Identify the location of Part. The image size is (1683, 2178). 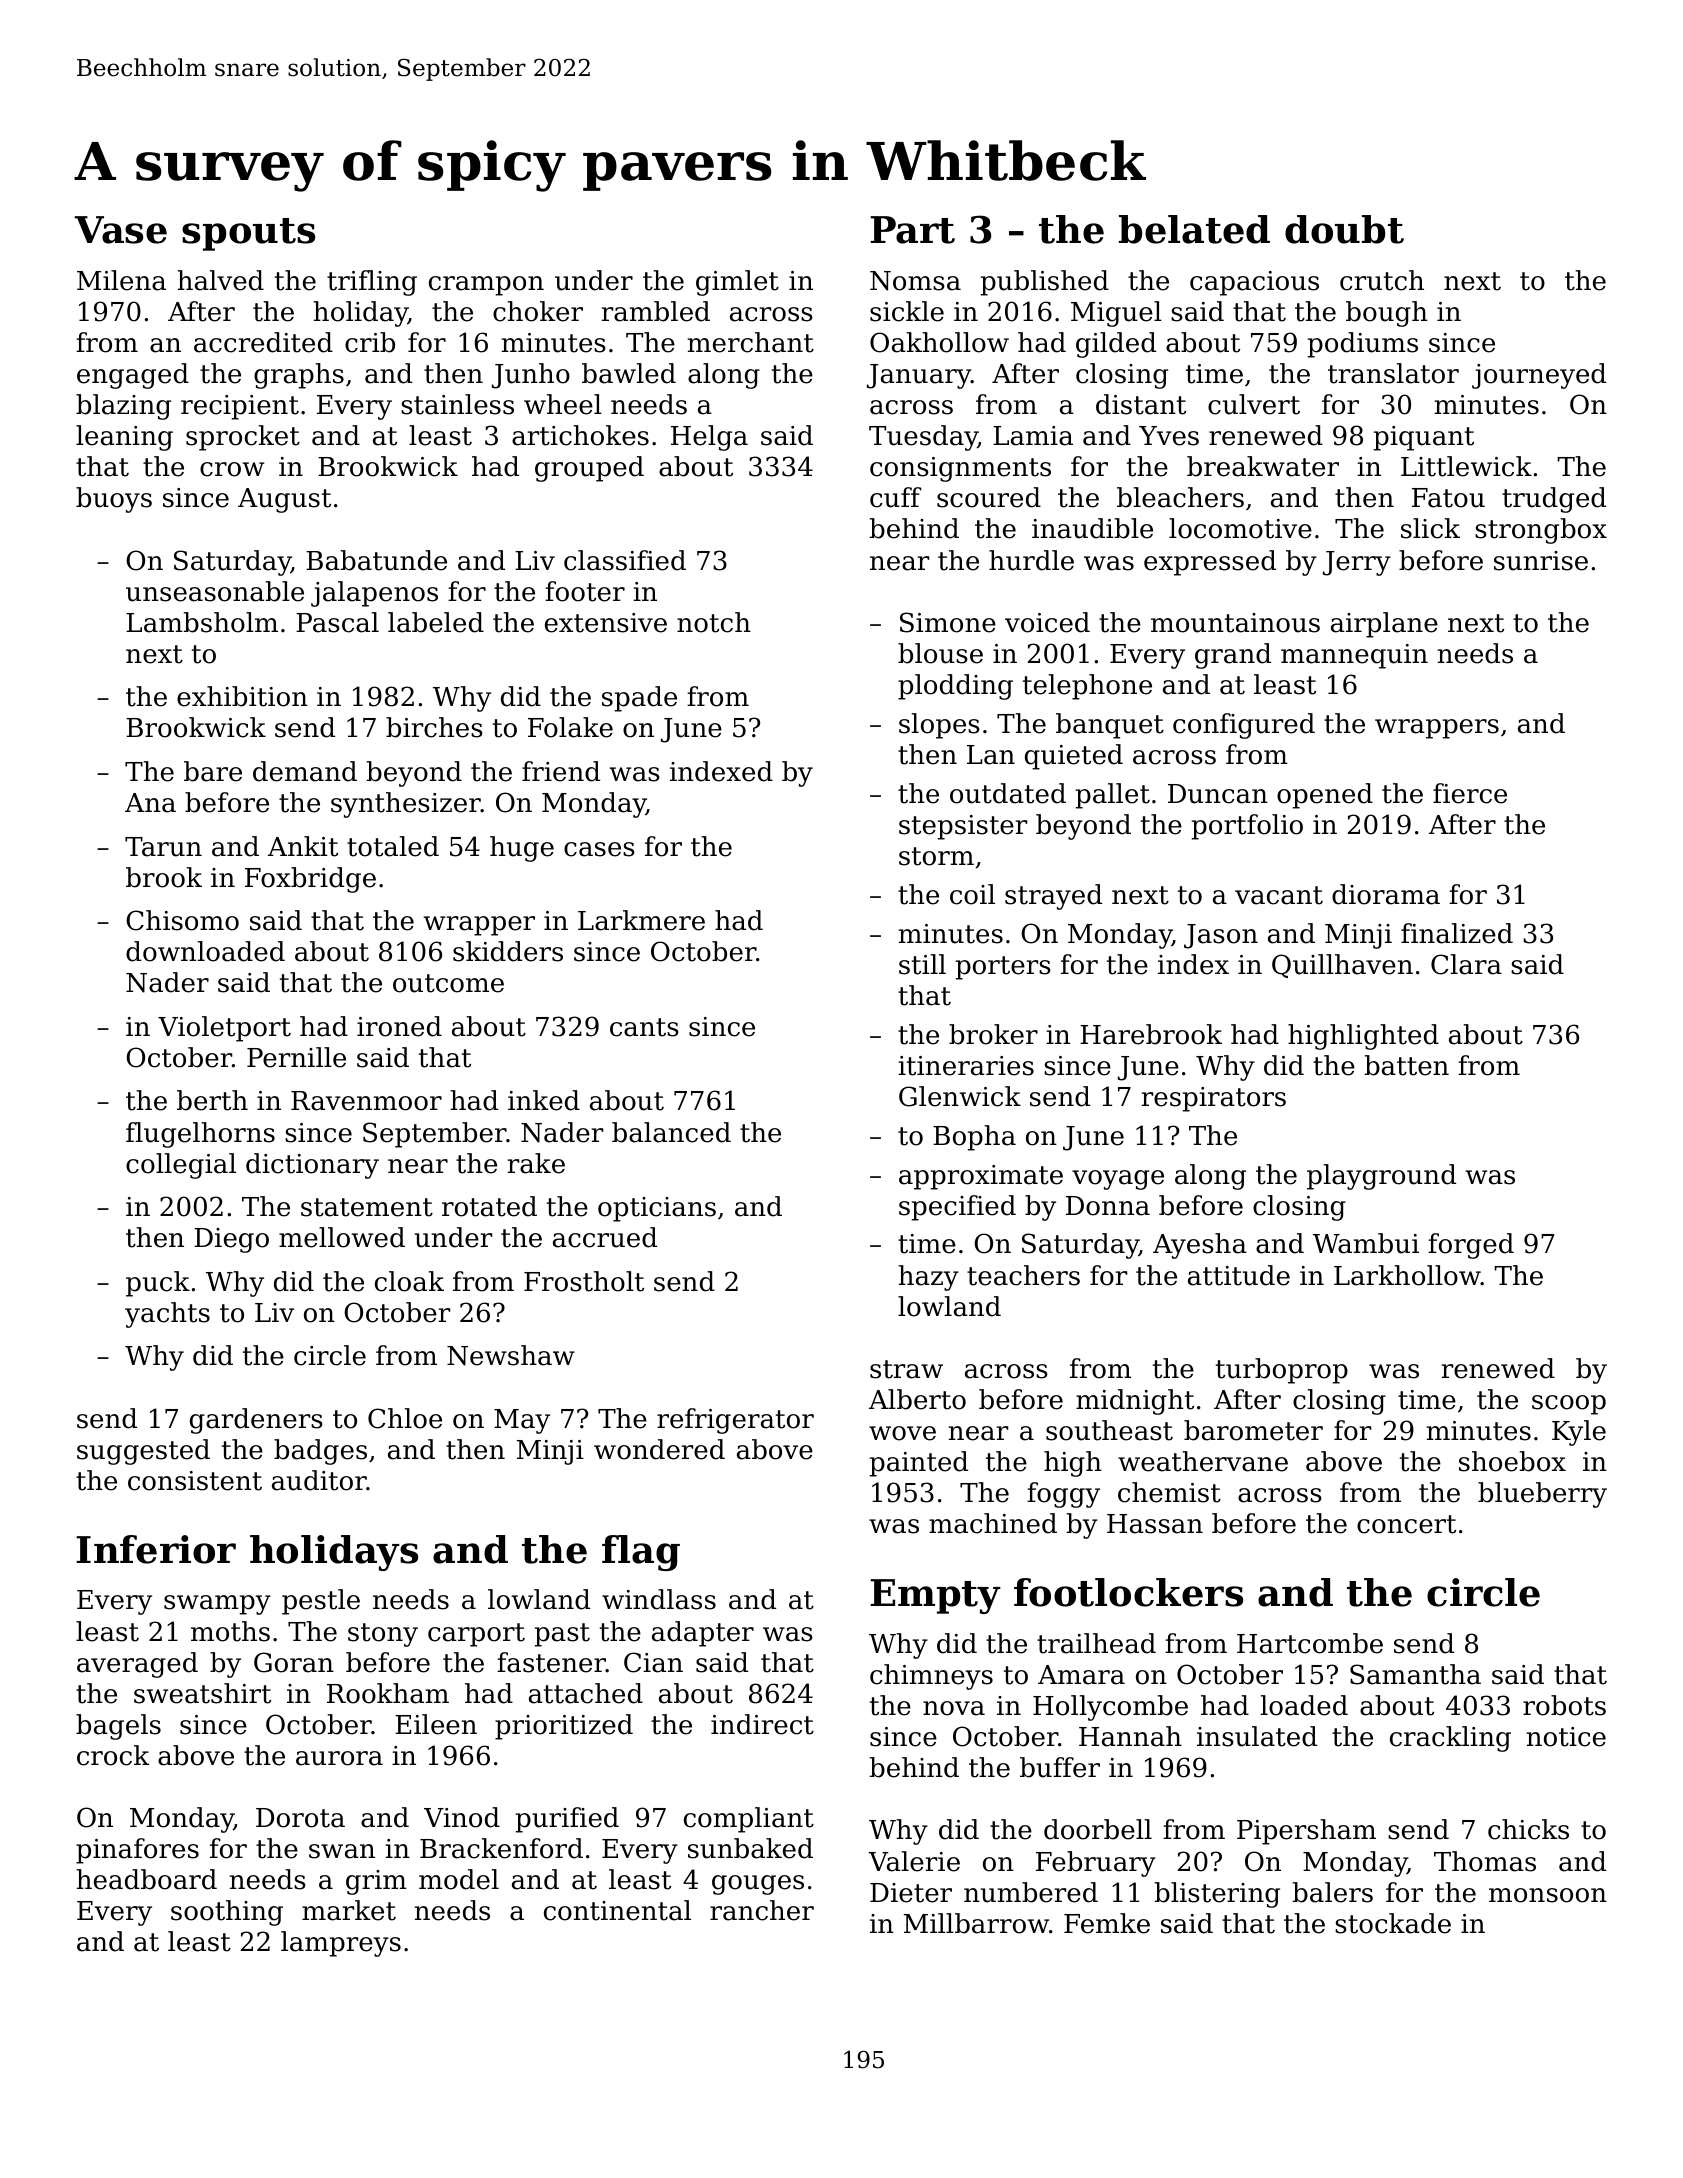
(912, 230).
